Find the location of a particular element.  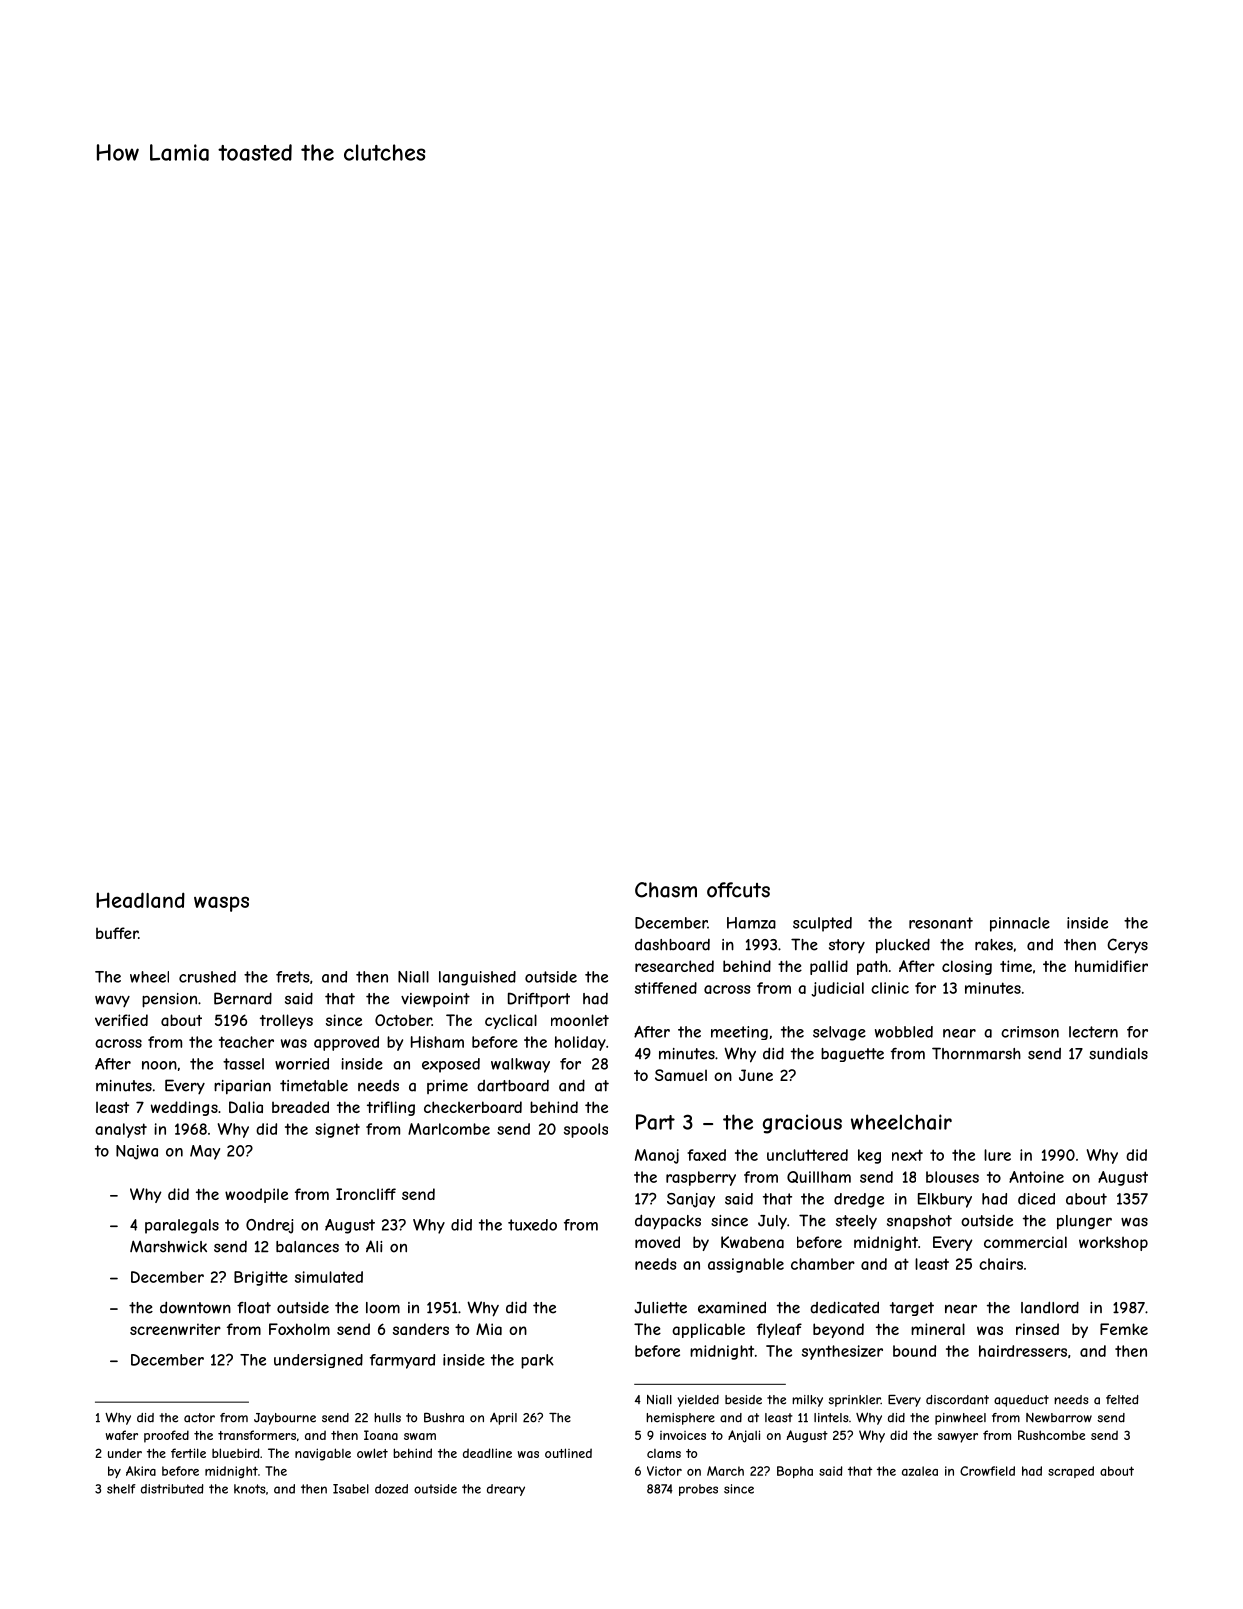

dozed is located at coordinates (391, 1489).
